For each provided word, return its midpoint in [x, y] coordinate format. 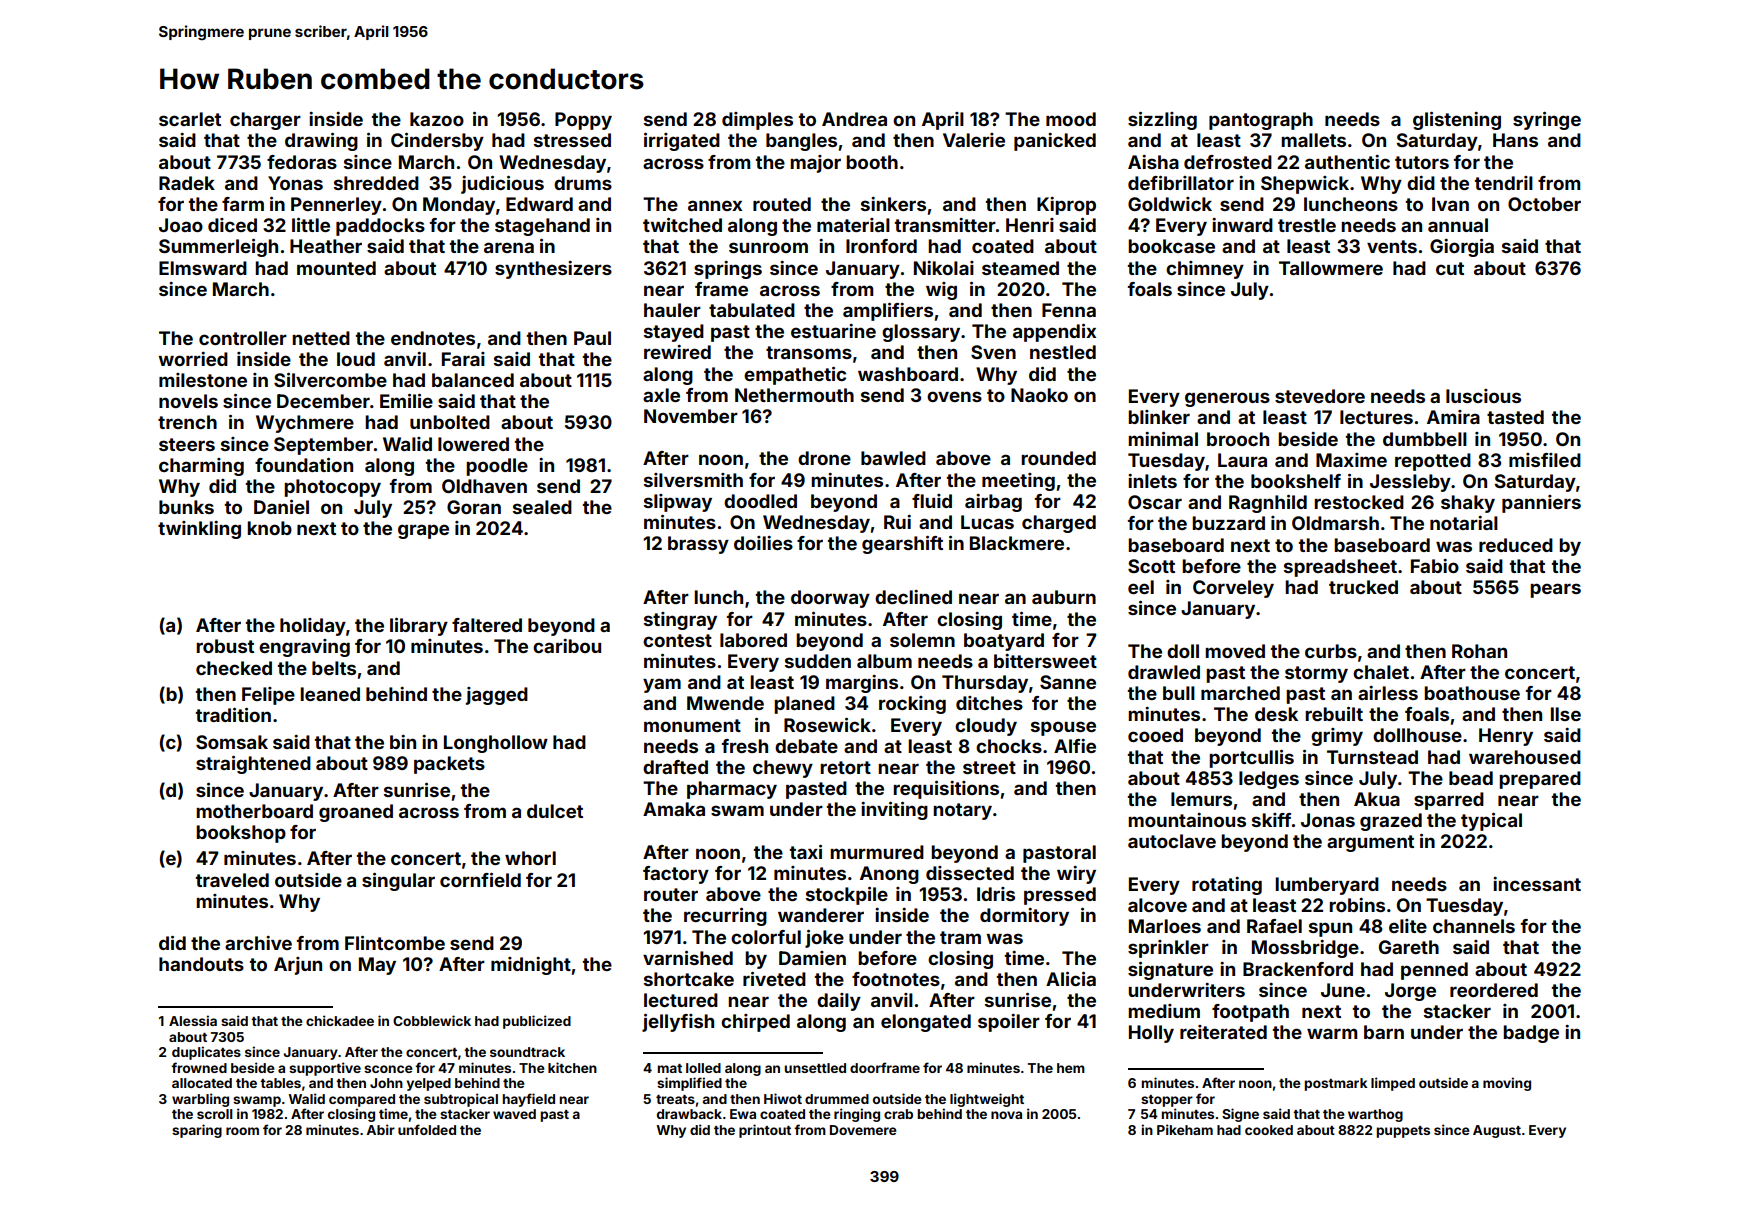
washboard [908, 374]
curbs [1331, 651]
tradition [233, 715]
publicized [537, 1022]
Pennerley [336, 206]
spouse [1063, 728]
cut [1450, 268]
